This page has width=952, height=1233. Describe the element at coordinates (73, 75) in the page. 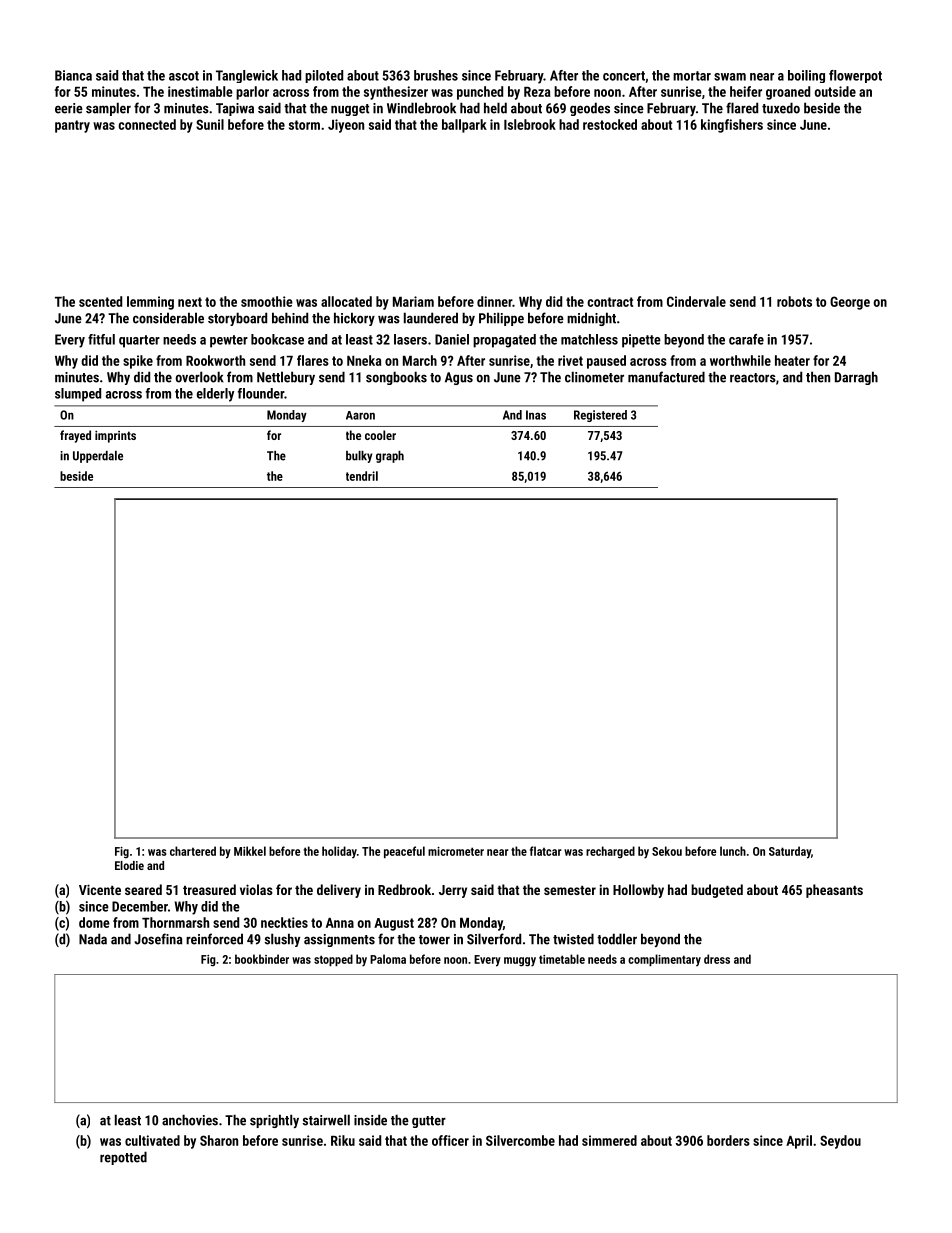

I see `Bianca` at that location.
